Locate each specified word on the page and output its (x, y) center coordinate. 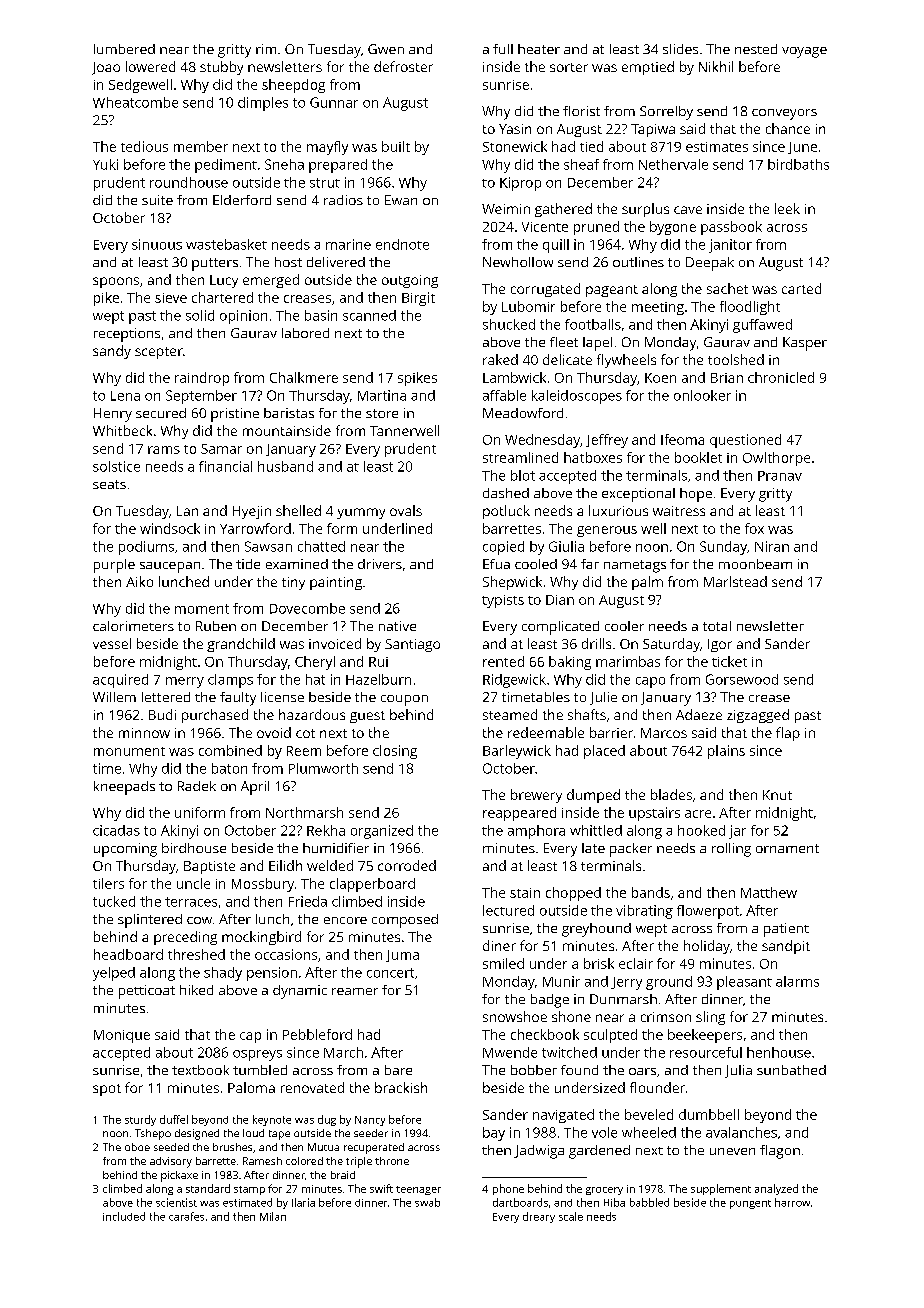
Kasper (805, 344)
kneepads (124, 788)
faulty (238, 699)
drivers (380, 564)
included (124, 1216)
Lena (125, 396)
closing (395, 752)
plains (726, 752)
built (396, 146)
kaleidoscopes (577, 397)
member (201, 146)
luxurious (618, 510)
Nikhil (716, 66)
